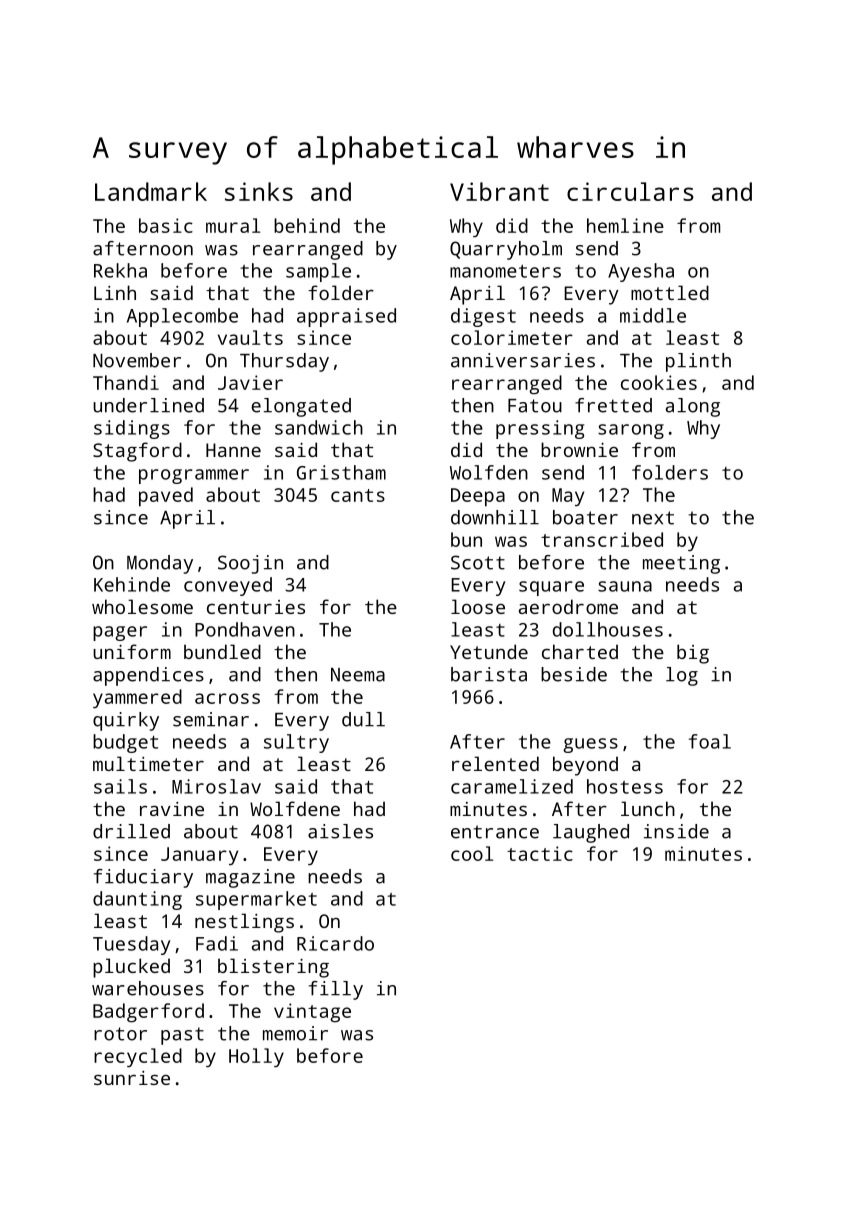 The image size is (855, 1213). What do you see at coordinates (341, 472) in the screenshot?
I see `Gristham` at bounding box center [341, 472].
